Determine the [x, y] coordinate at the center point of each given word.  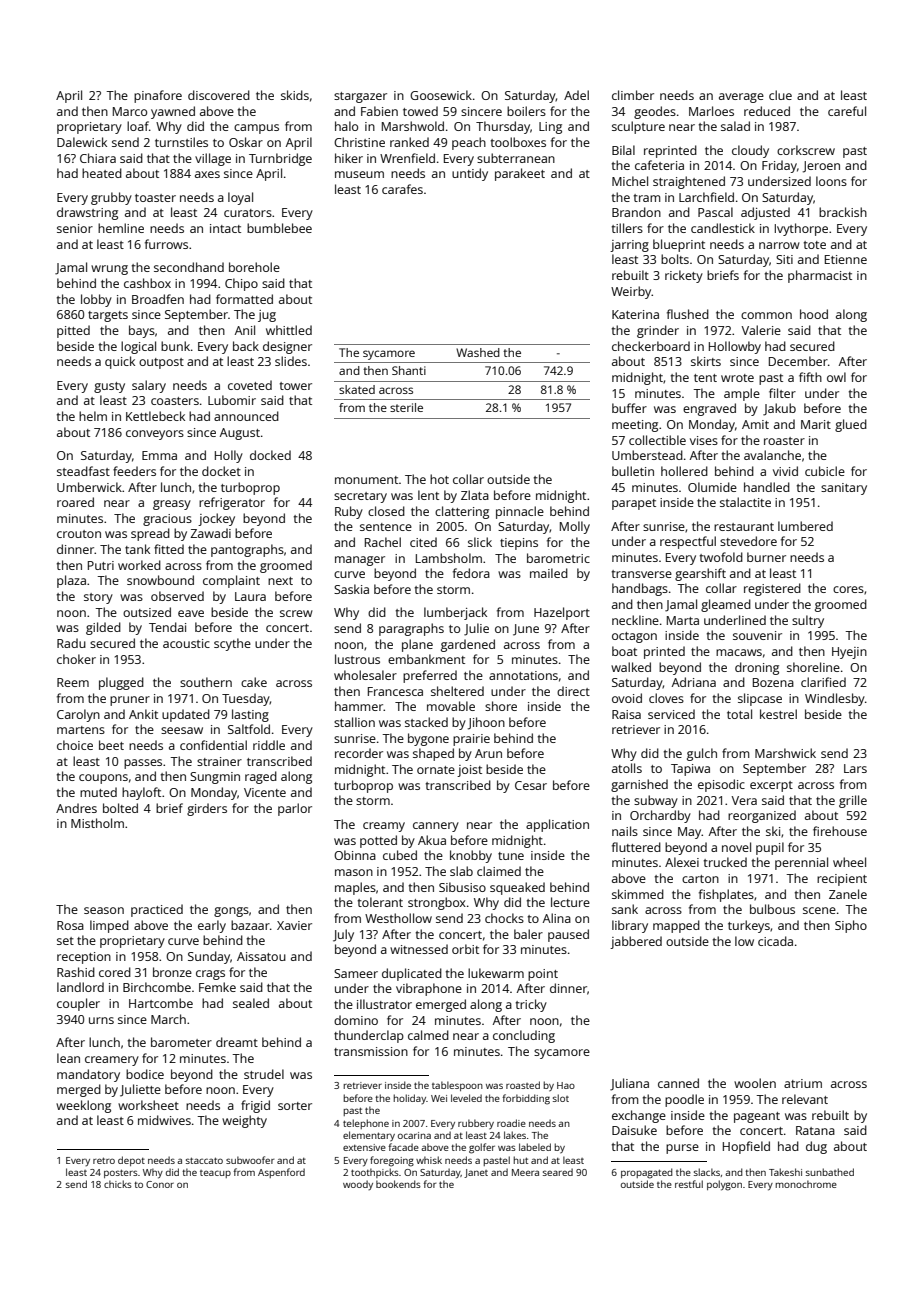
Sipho [851, 926]
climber [633, 95]
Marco [130, 111]
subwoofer [250, 1160]
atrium [803, 1083]
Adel [576, 95]
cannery [436, 827]
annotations [523, 675]
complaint [231, 581]
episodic [721, 785]
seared [558, 1172]
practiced [157, 910]
